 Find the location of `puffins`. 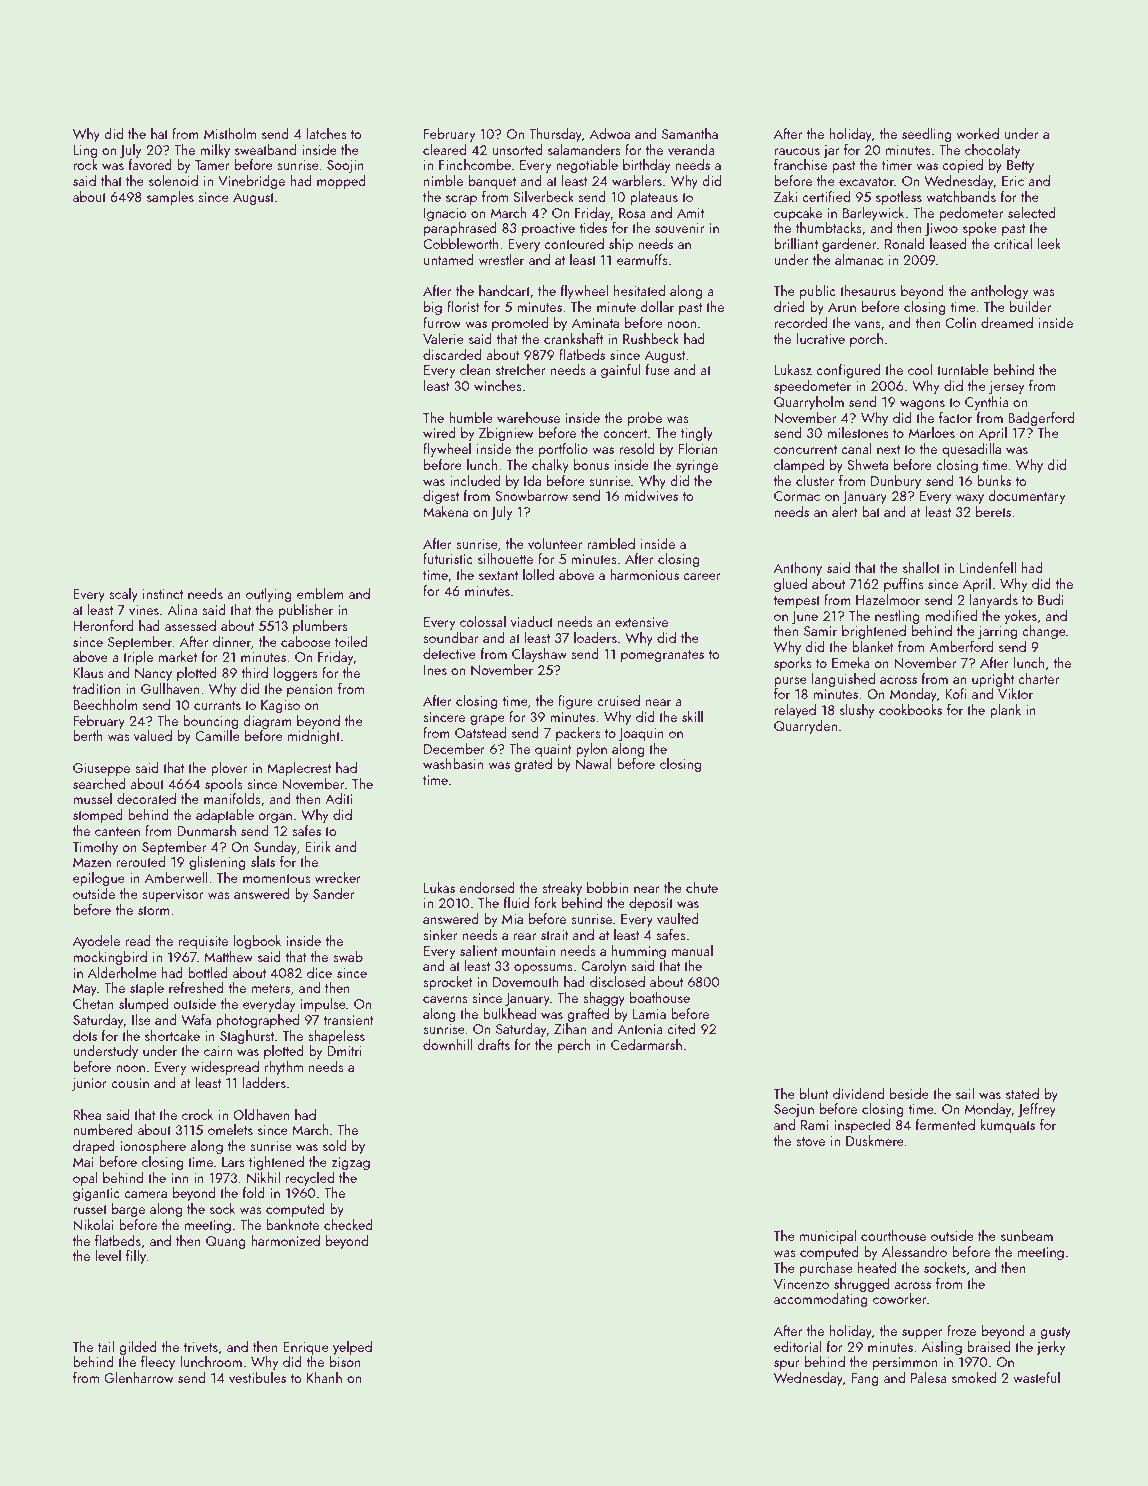

puffins is located at coordinates (904, 585).
